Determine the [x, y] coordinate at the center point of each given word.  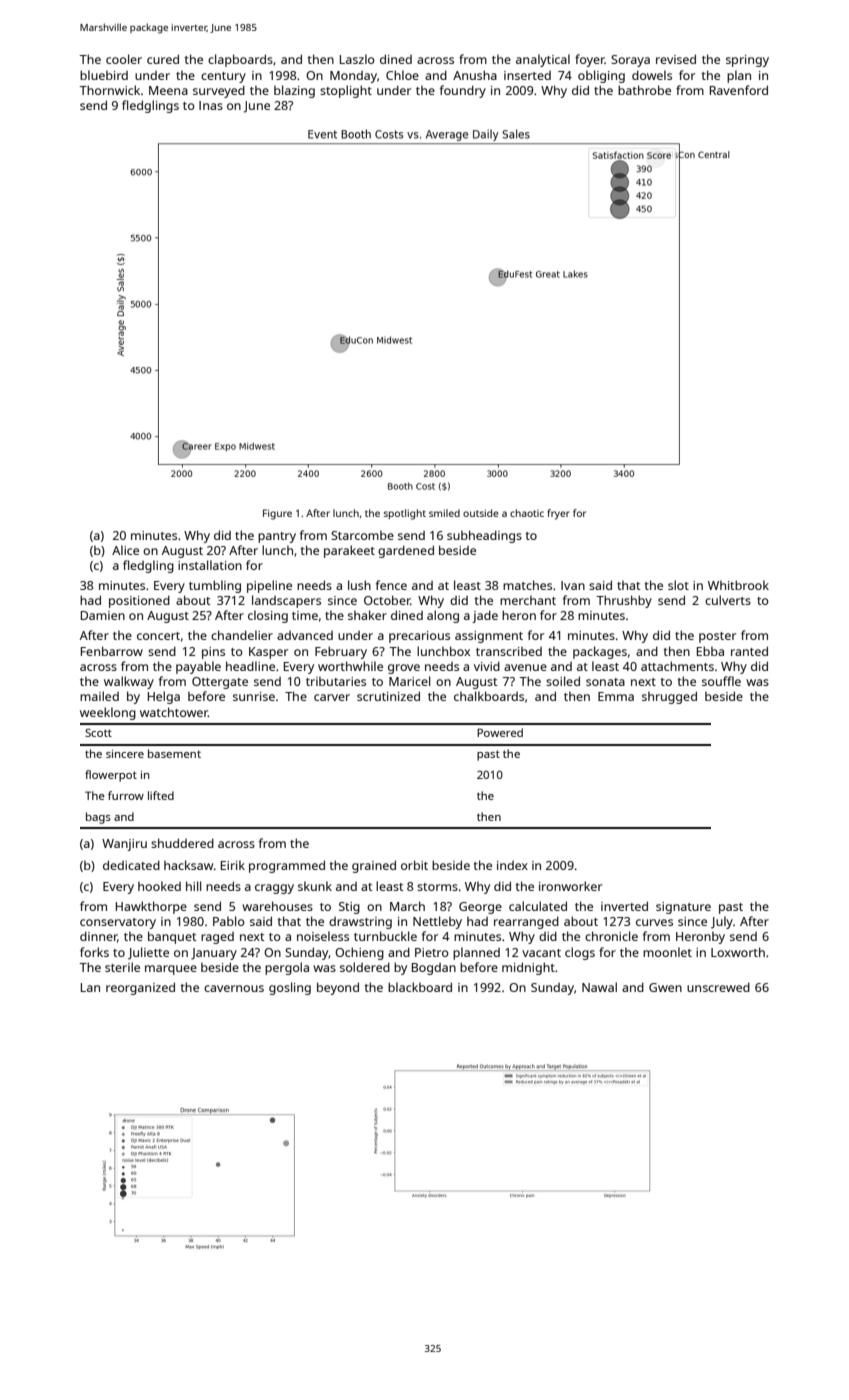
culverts [728, 600]
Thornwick [109, 90]
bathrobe [644, 90]
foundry [463, 91]
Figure [277, 514]
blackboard [420, 987]
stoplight [346, 91]
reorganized [140, 988]
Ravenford [739, 90]
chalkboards [489, 696]
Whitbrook [738, 585]
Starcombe [362, 535]
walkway [129, 682]
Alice [125, 550]
